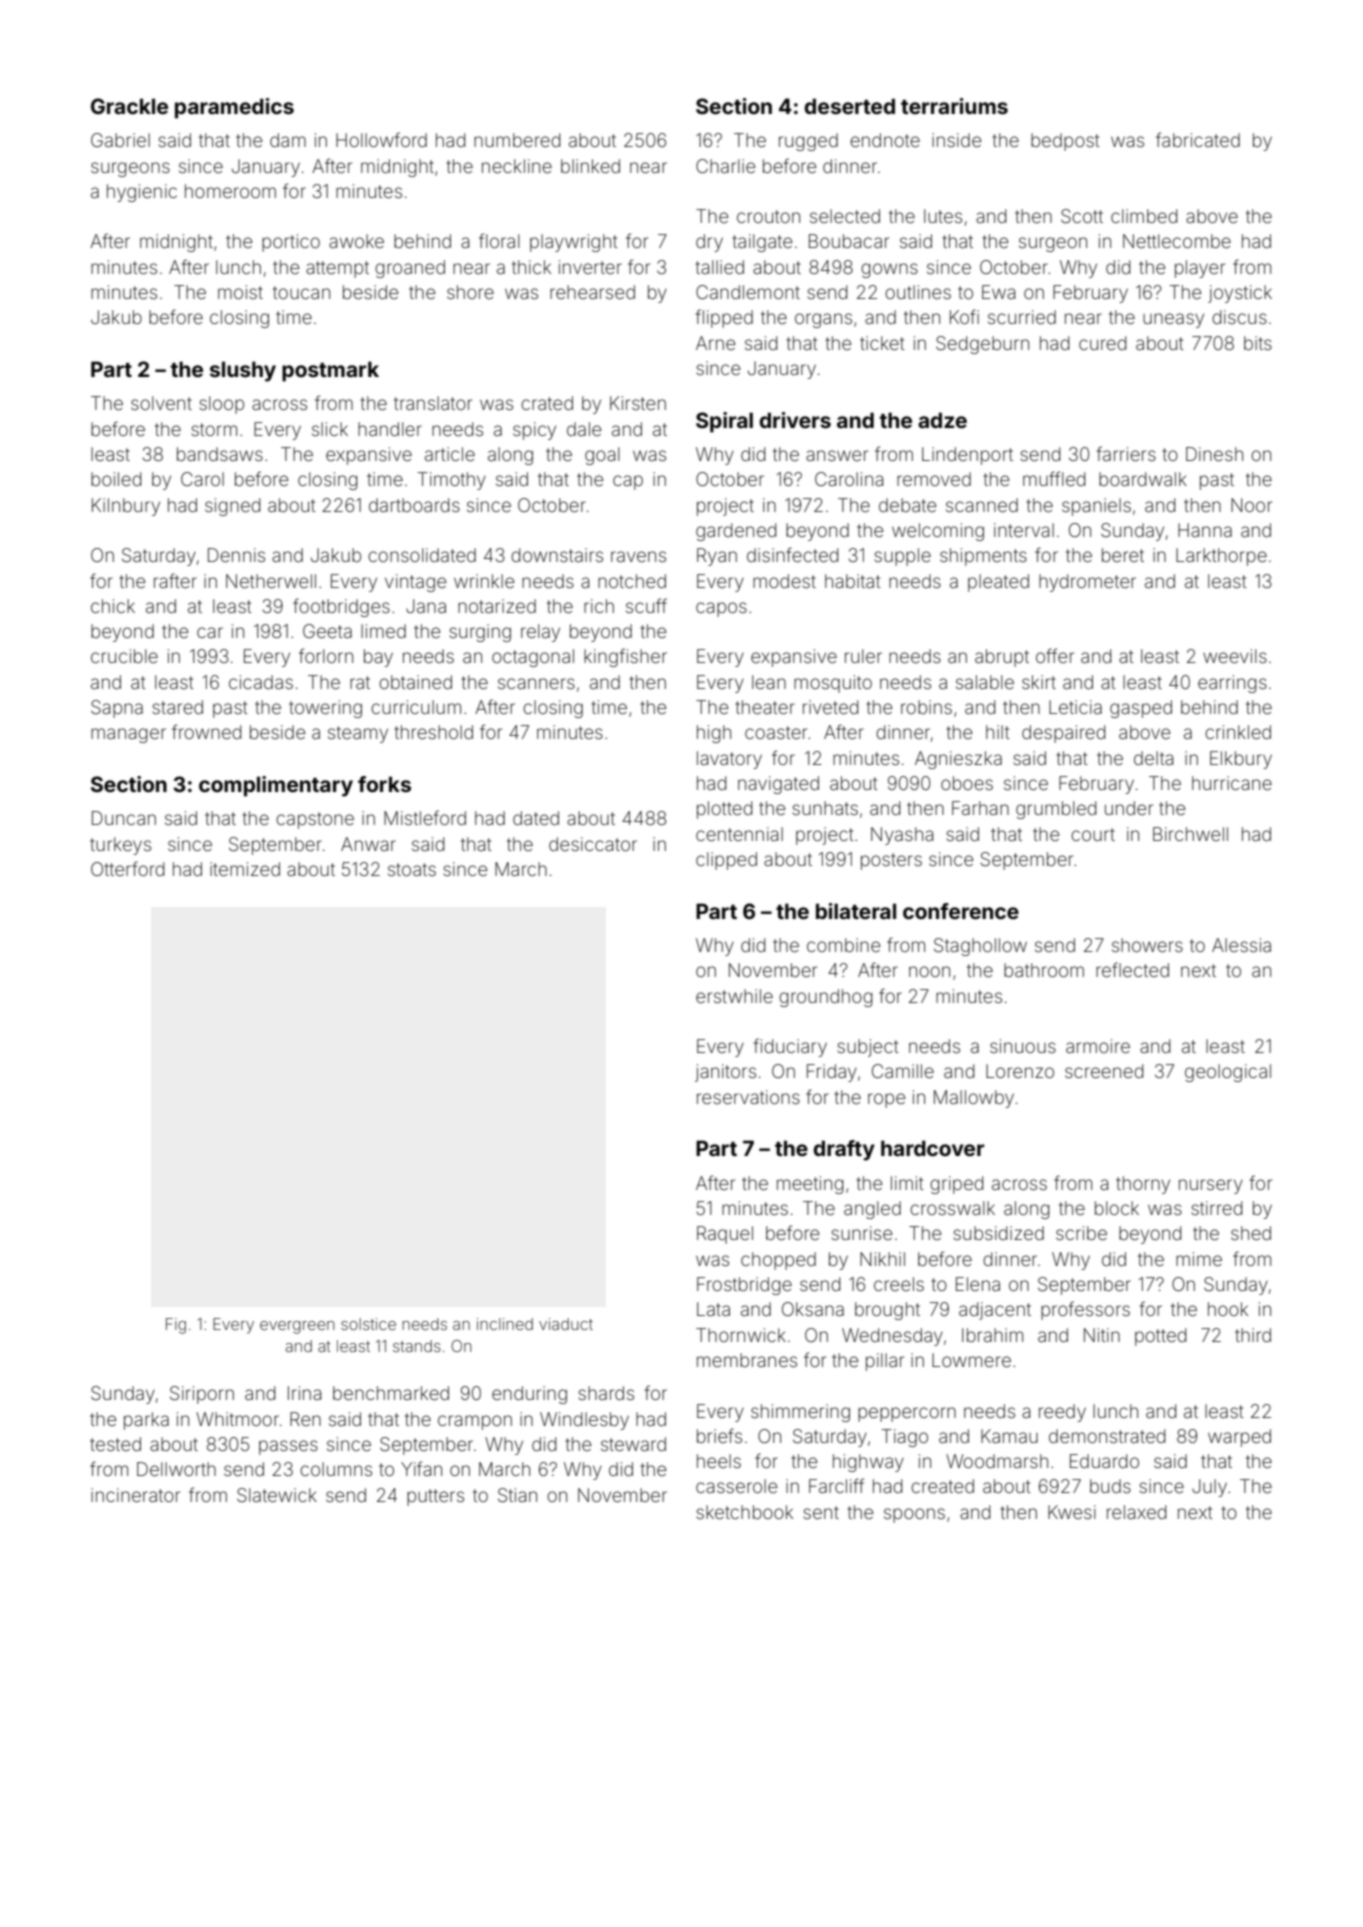 The height and width of the screenshot is (1927, 1363). What do you see at coordinates (234, 108) in the screenshot?
I see `paramedics` at bounding box center [234, 108].
